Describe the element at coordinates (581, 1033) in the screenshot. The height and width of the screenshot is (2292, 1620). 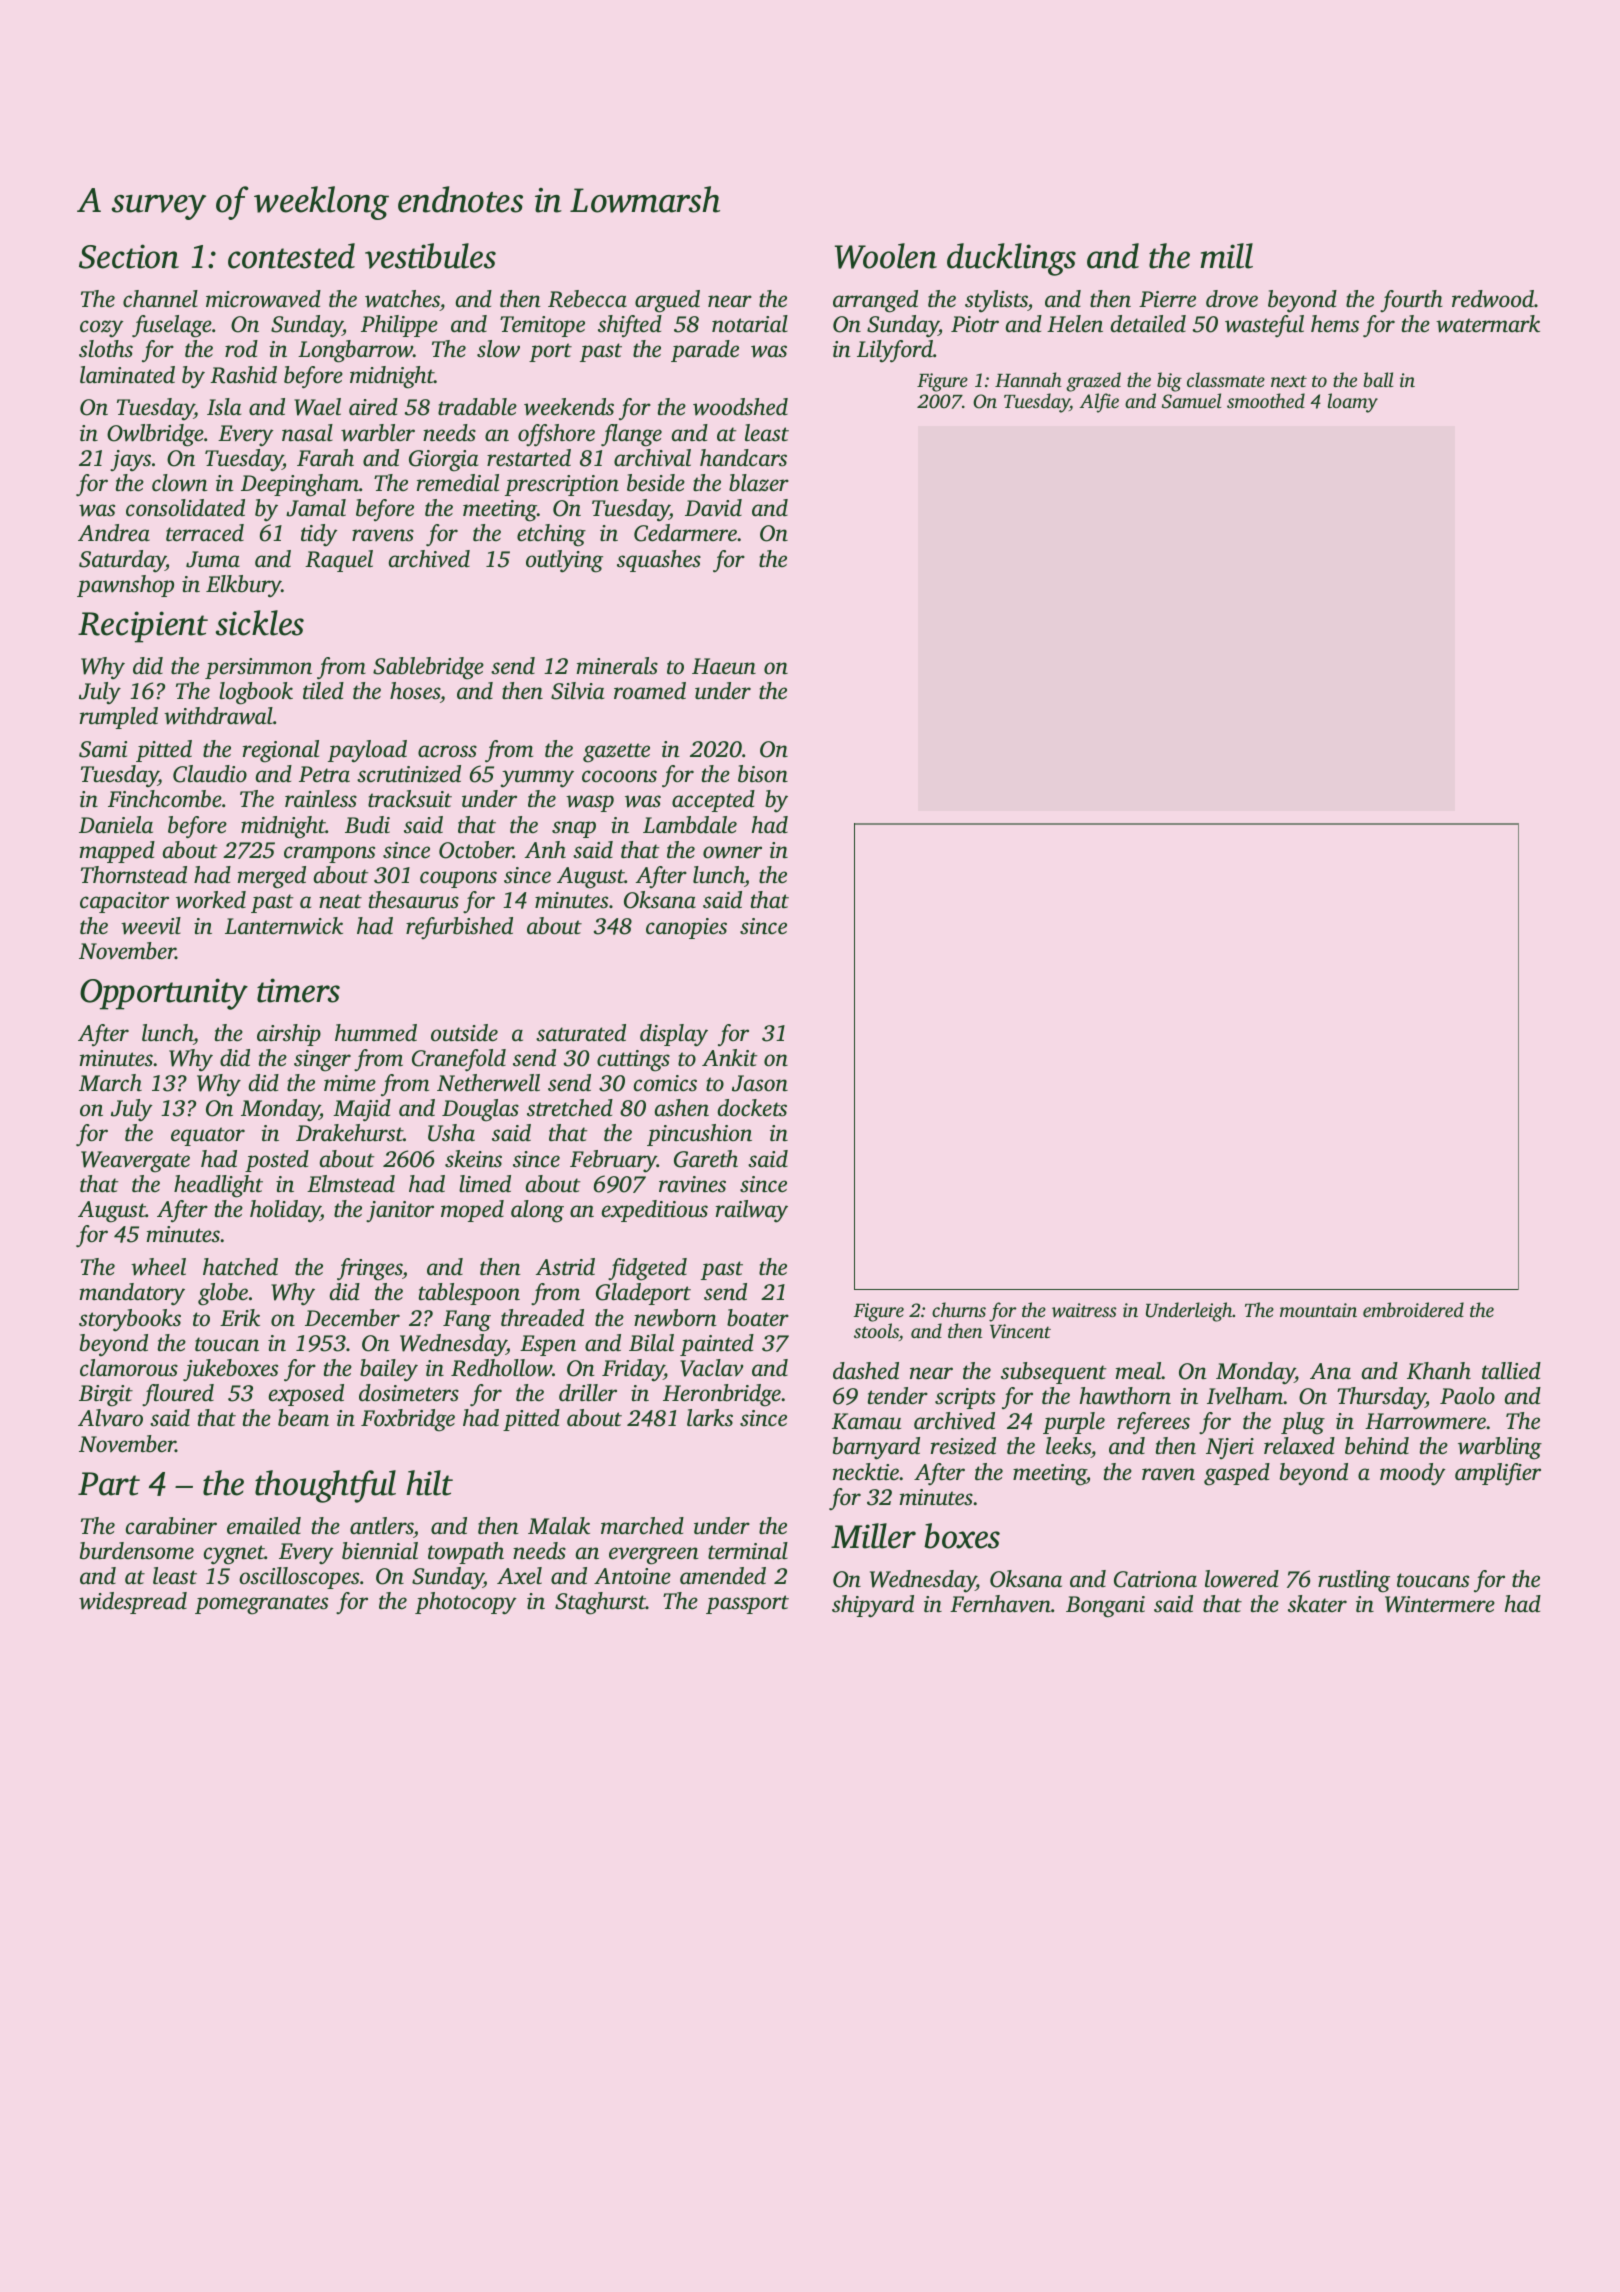
I see `saturated` at that location.
